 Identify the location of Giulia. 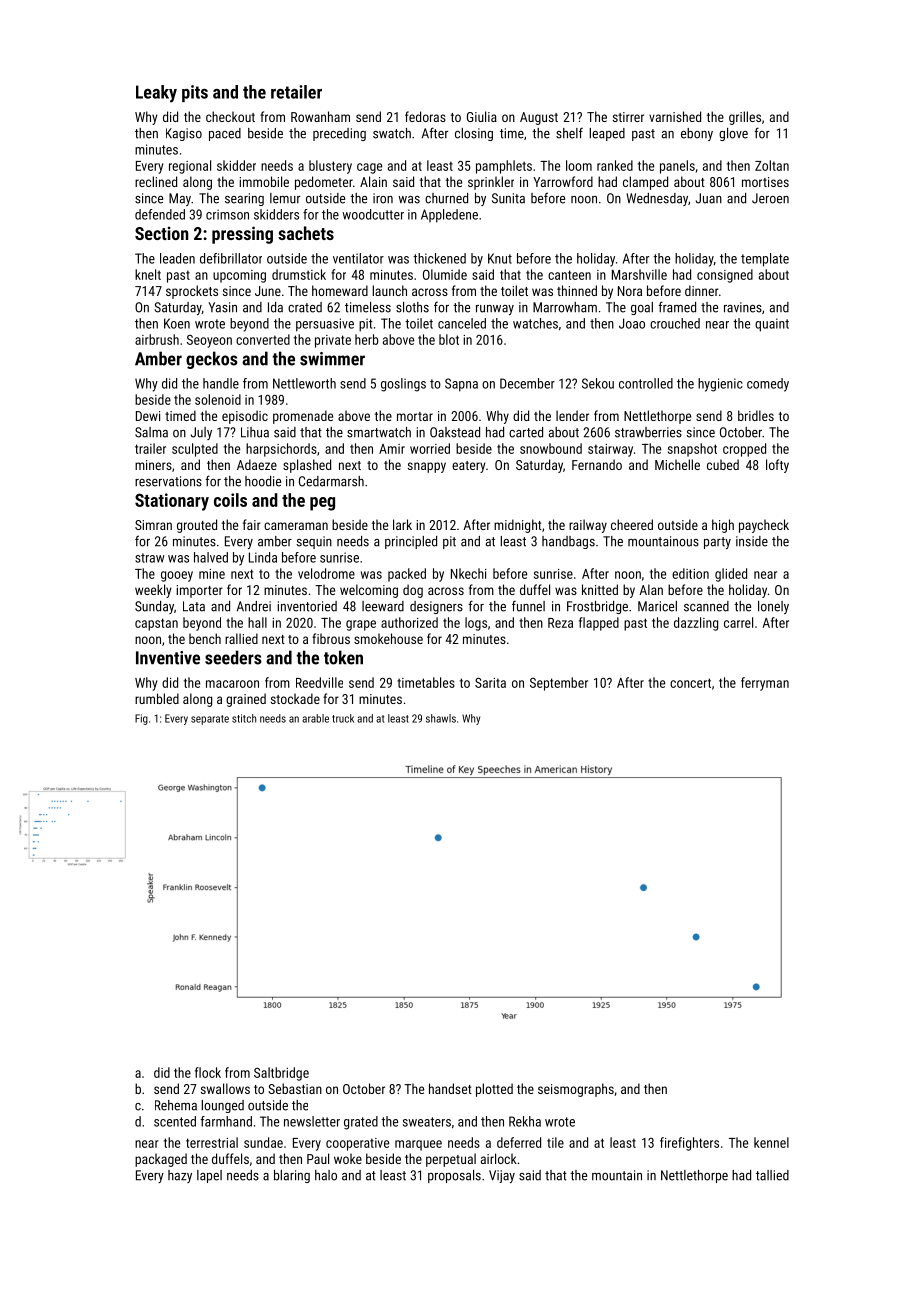
(482, 116).
